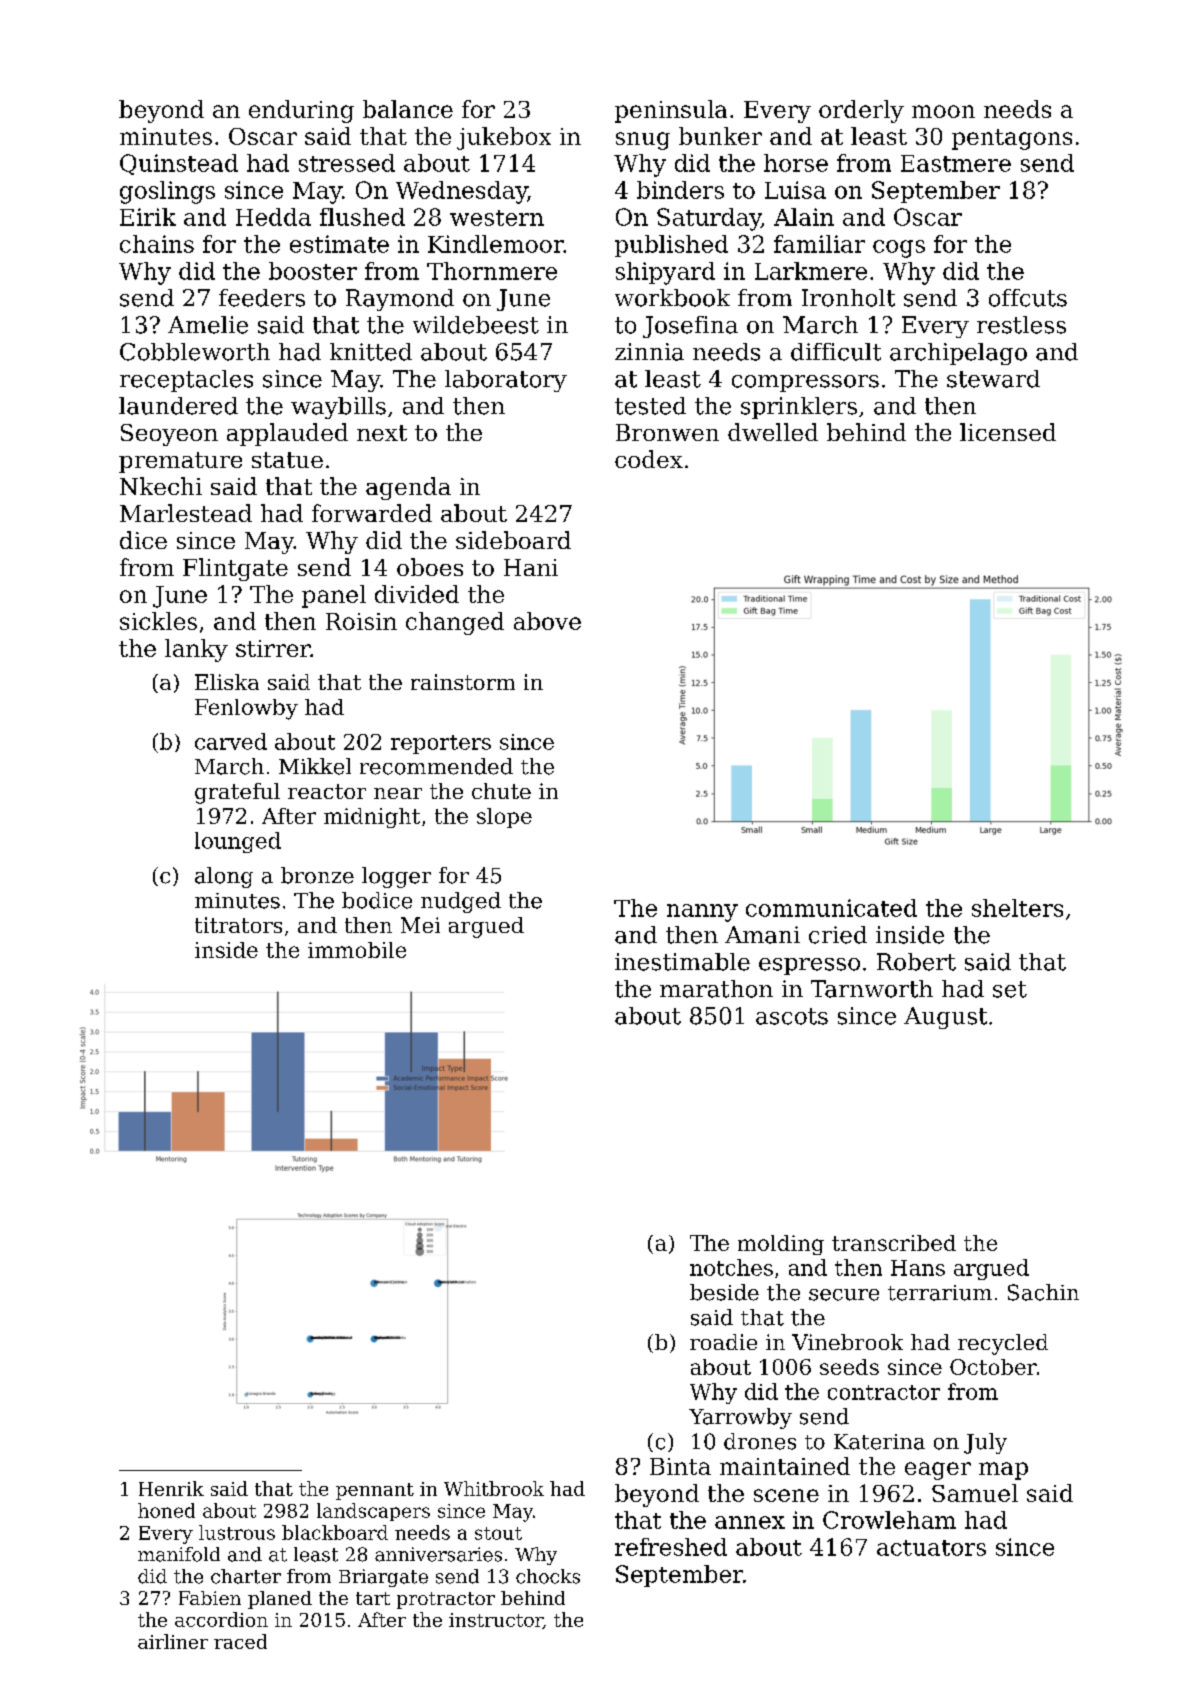 This screenshot has width=1202, height=1701. Describe the element at coordinates (643, 141) in the screenshot. I see `snug` at that location.
